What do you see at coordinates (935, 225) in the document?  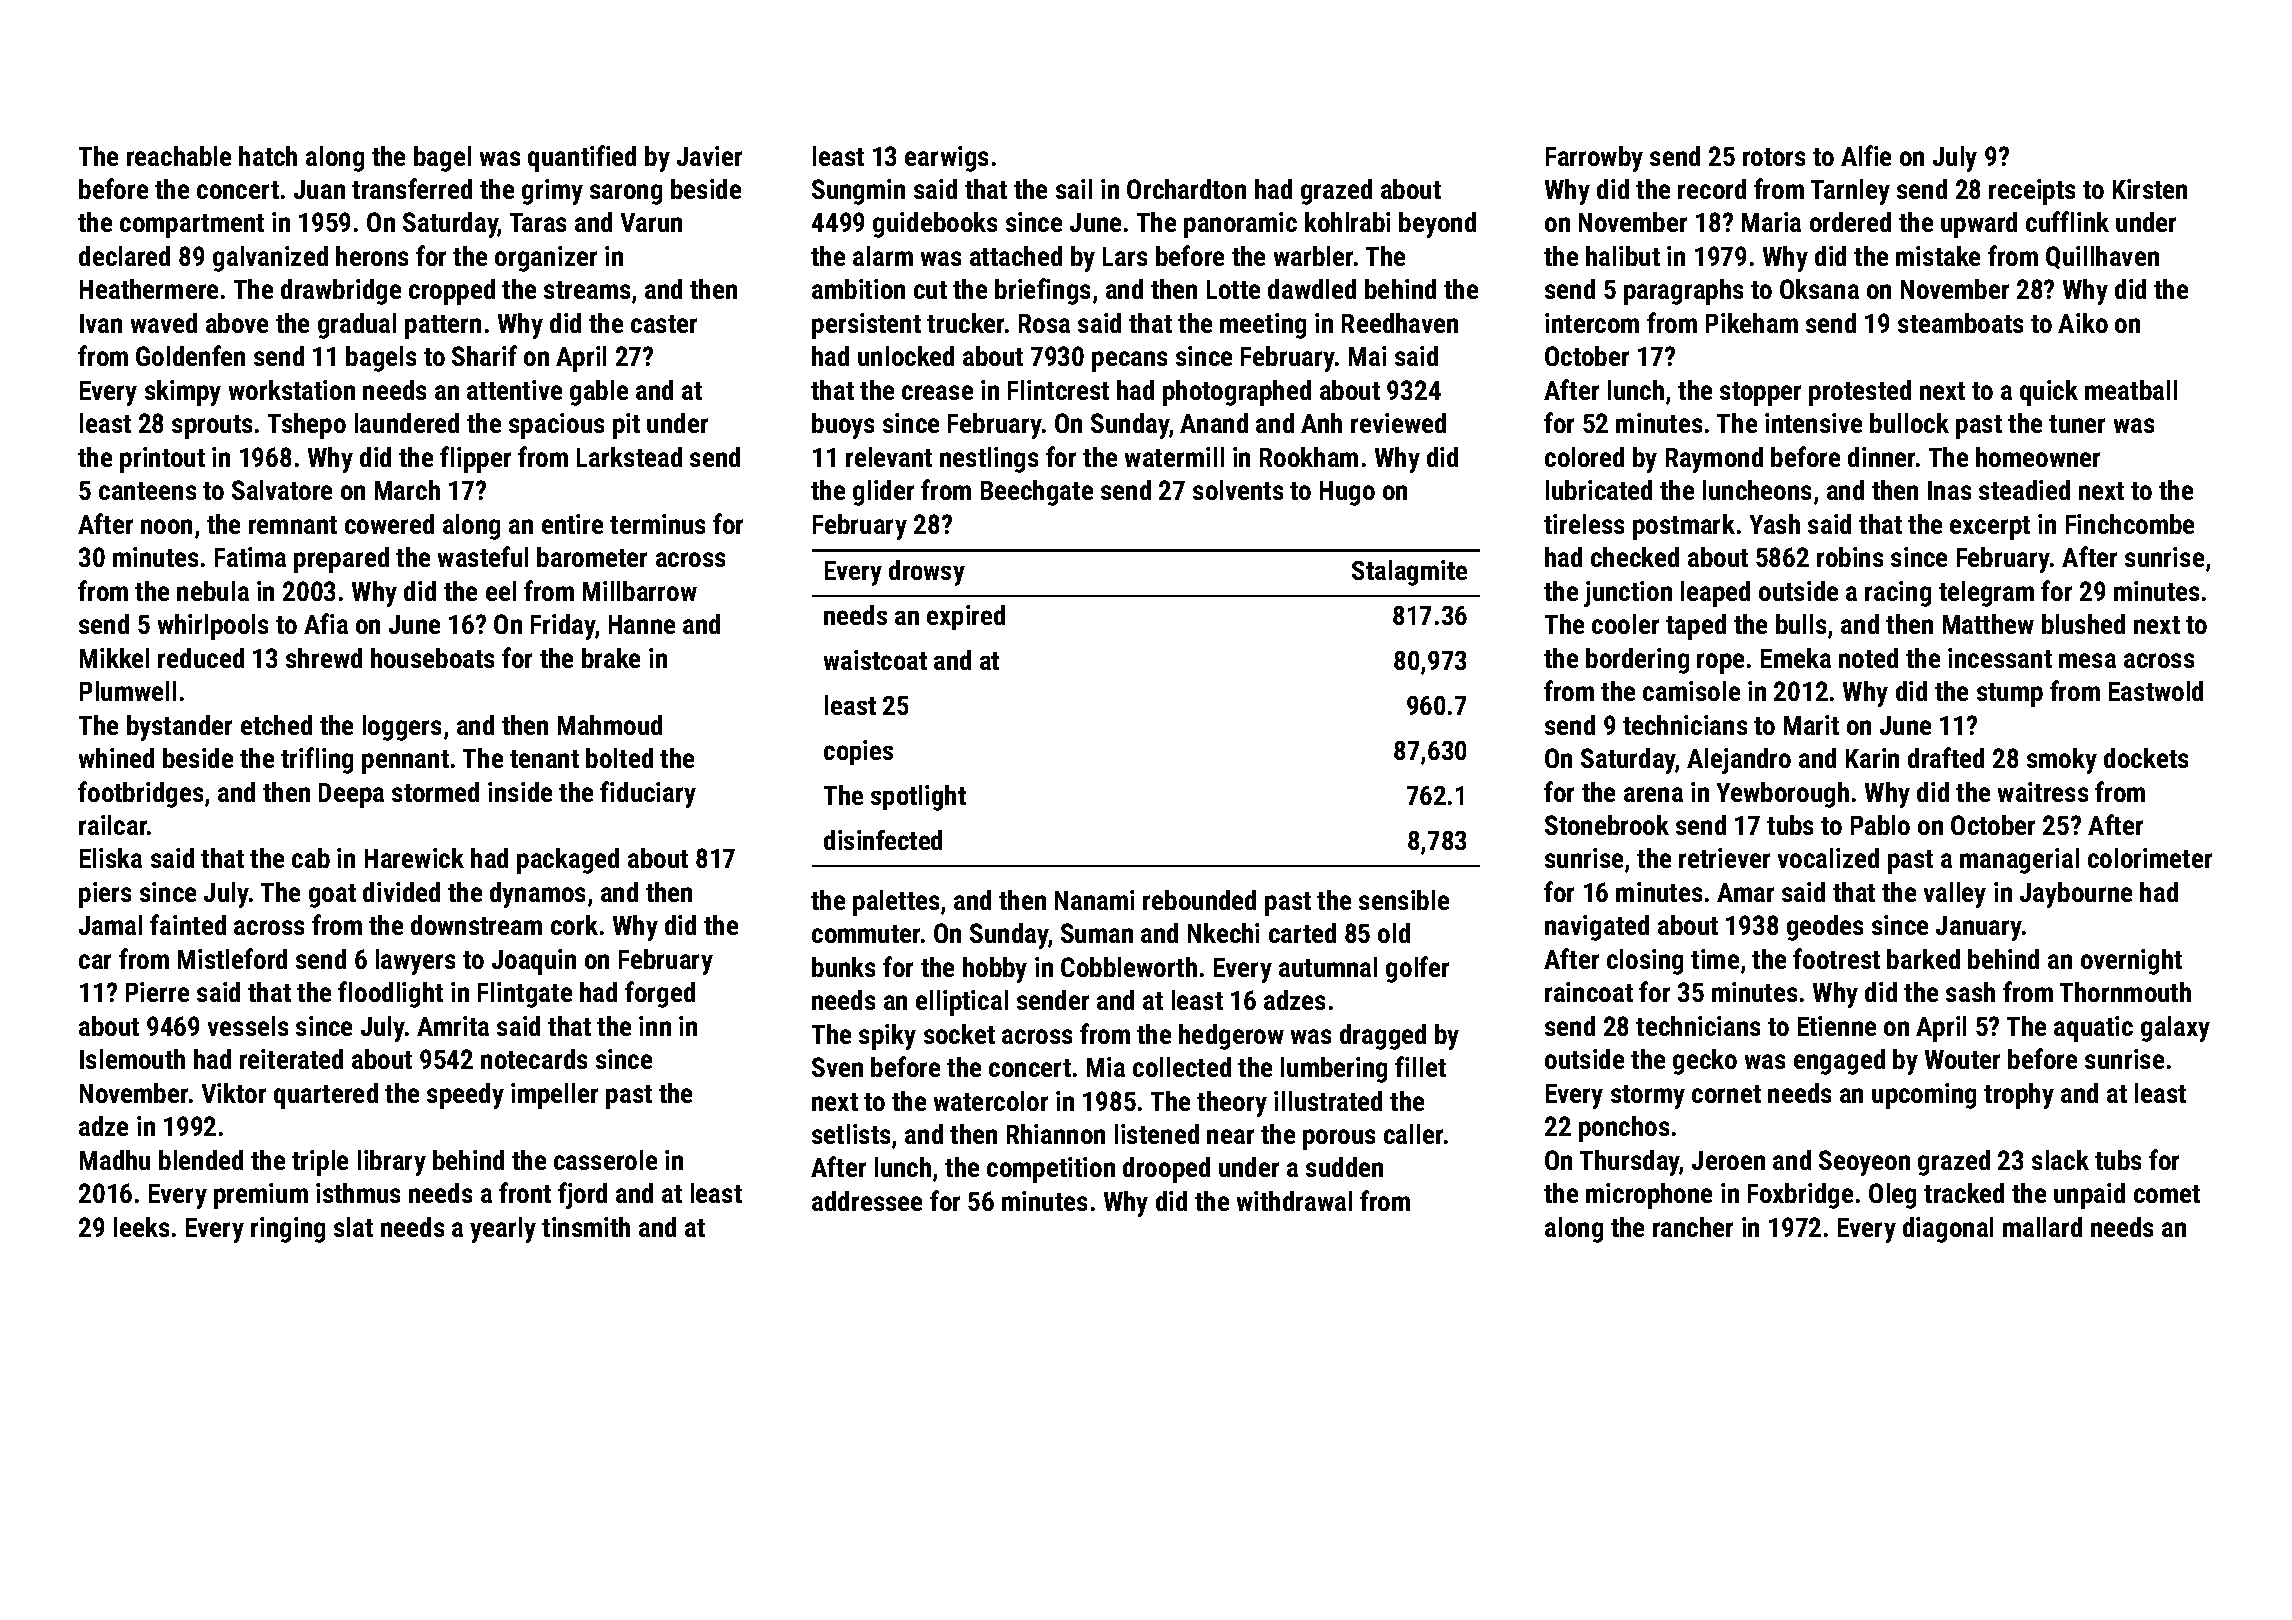 I see `guidebooks` at bounding box center [935, 225].
